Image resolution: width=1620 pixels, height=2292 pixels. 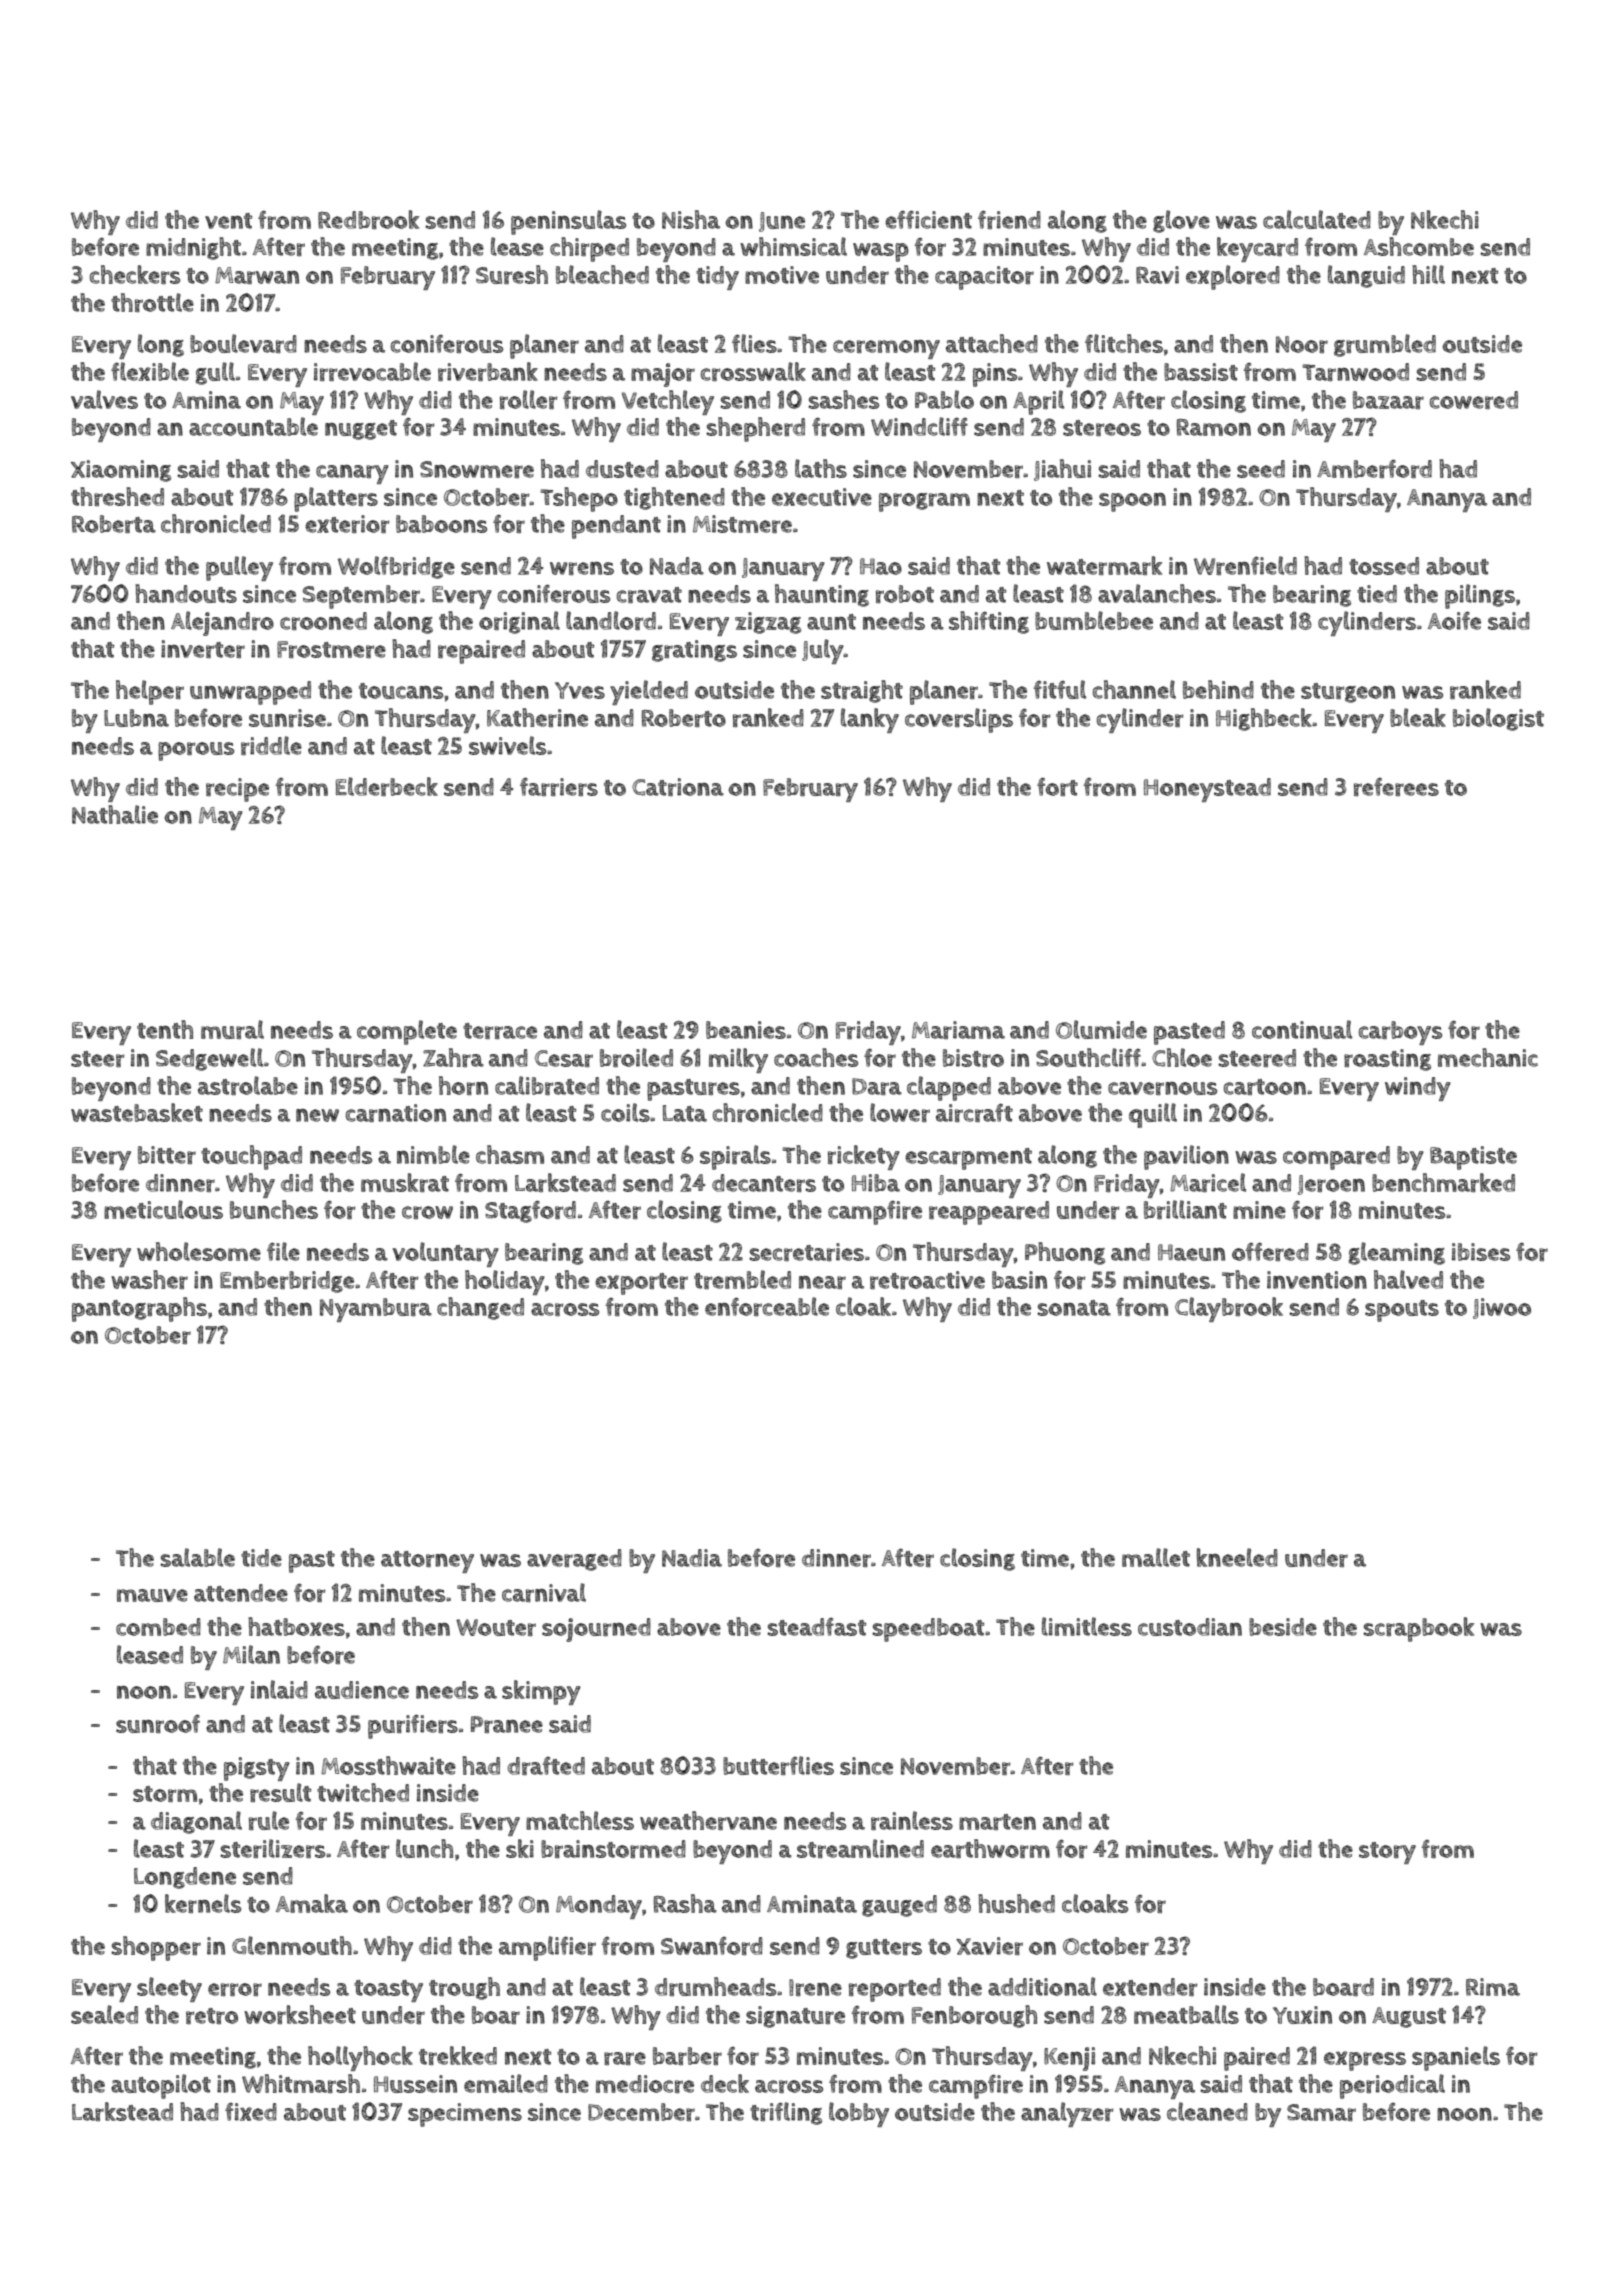 What do you see at coordinates (859, 2114) in the screenshot?
I see `lobby` at bounding box center [859, 2114].
